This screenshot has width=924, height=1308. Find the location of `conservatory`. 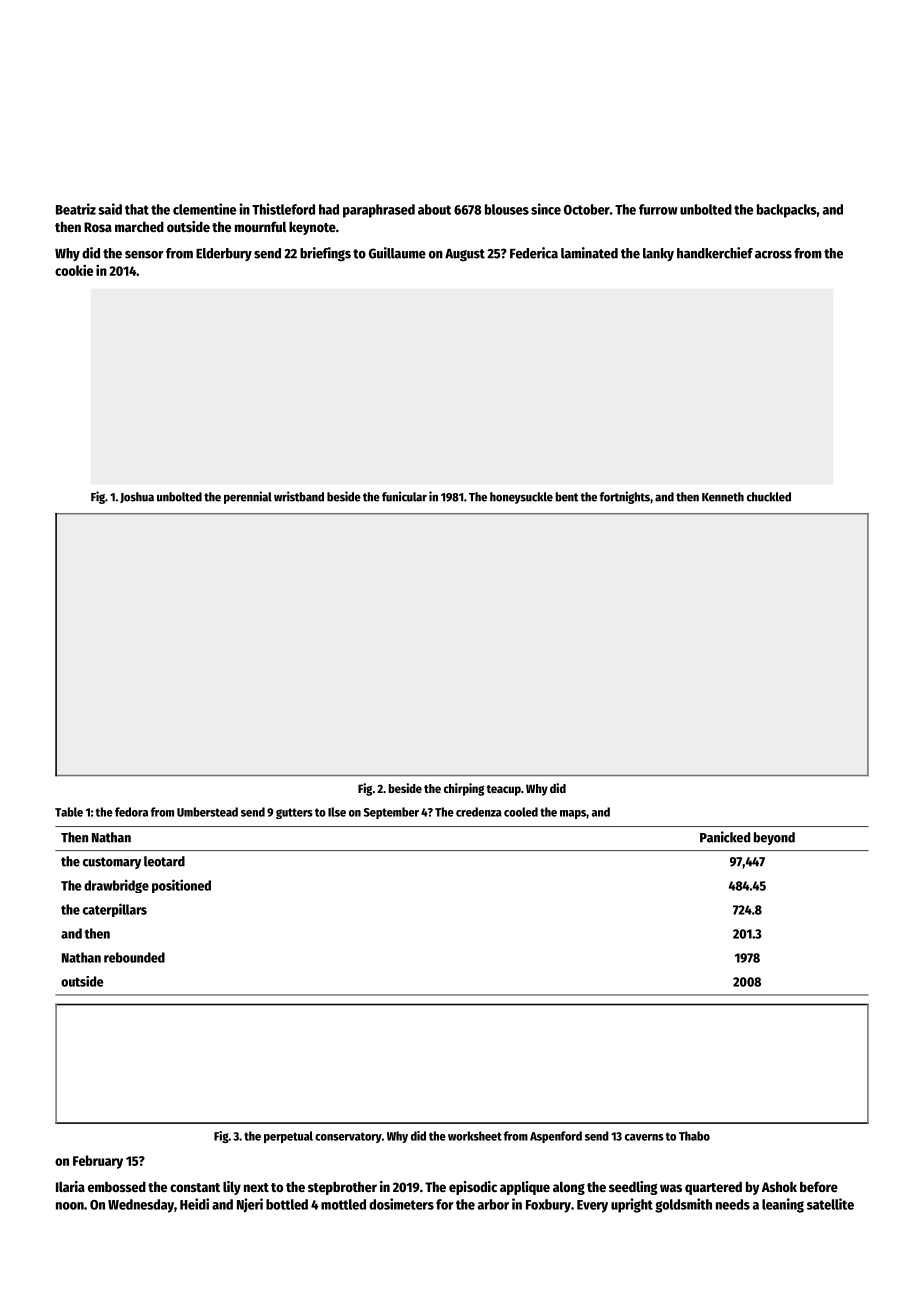

conservatory is located at coordinates (348, 1137).
